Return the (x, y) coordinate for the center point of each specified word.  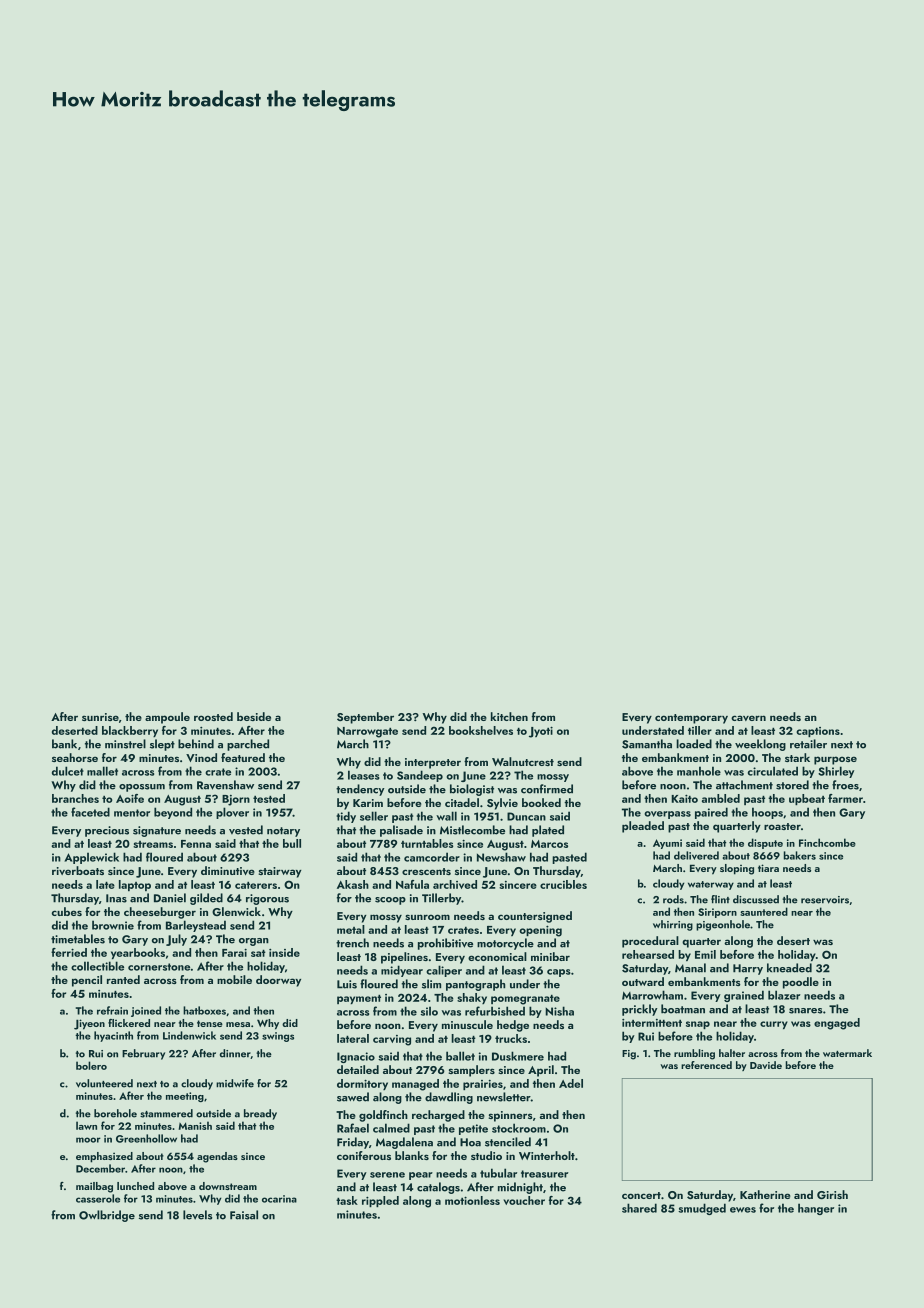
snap (698, 1025)
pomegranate (525, 1000)
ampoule (167, 718)
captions (818, 732)
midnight (520, 1188)
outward (643, 981)
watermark (847, 1053)
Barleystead (196, 926)
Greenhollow (146, 1138)
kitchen (509, 716)
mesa (238, 1024)
